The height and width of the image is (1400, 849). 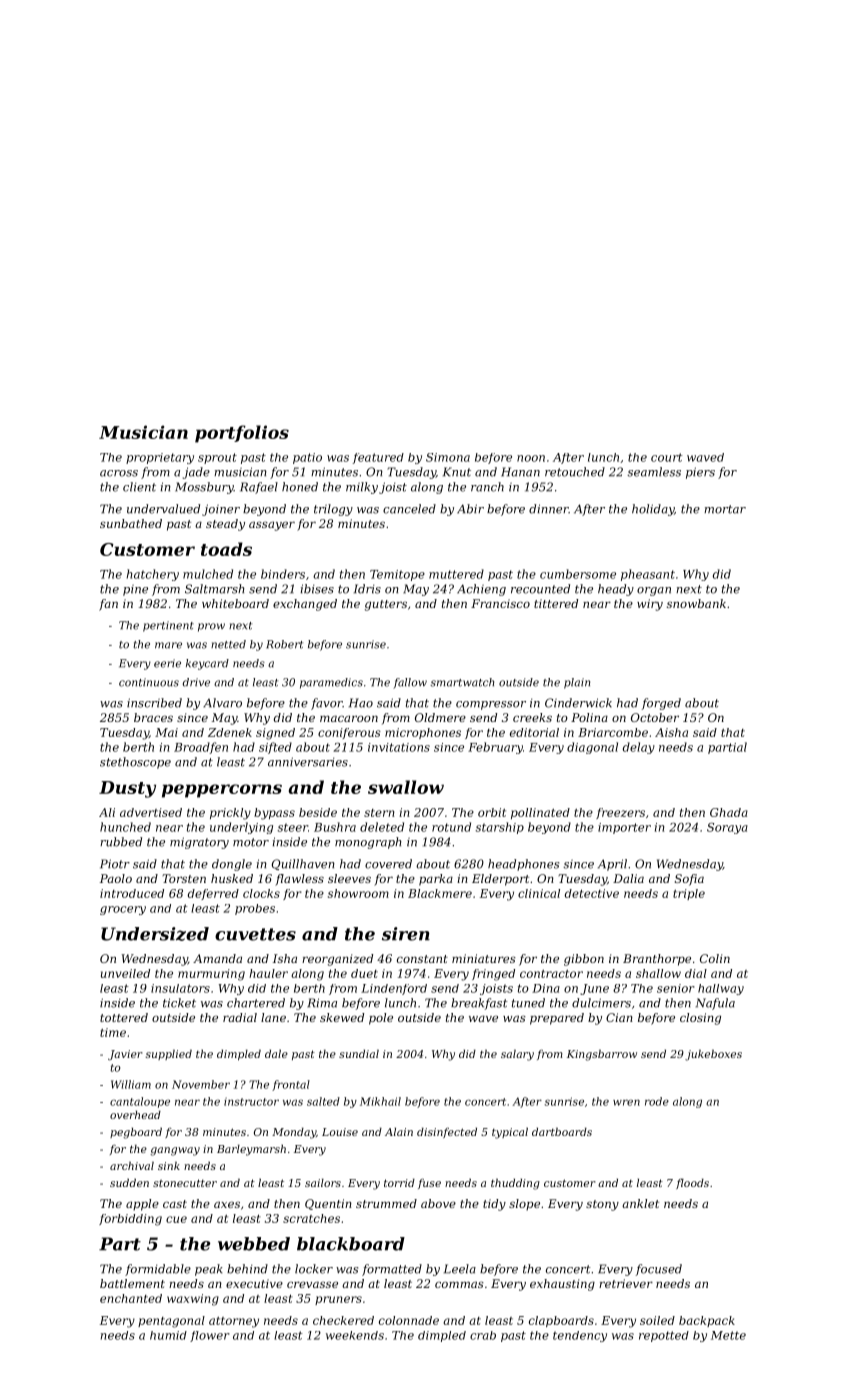 What do you see at coordinates (620, 813) in the image?
I see `freezers` at bounding box center [620, 813].
